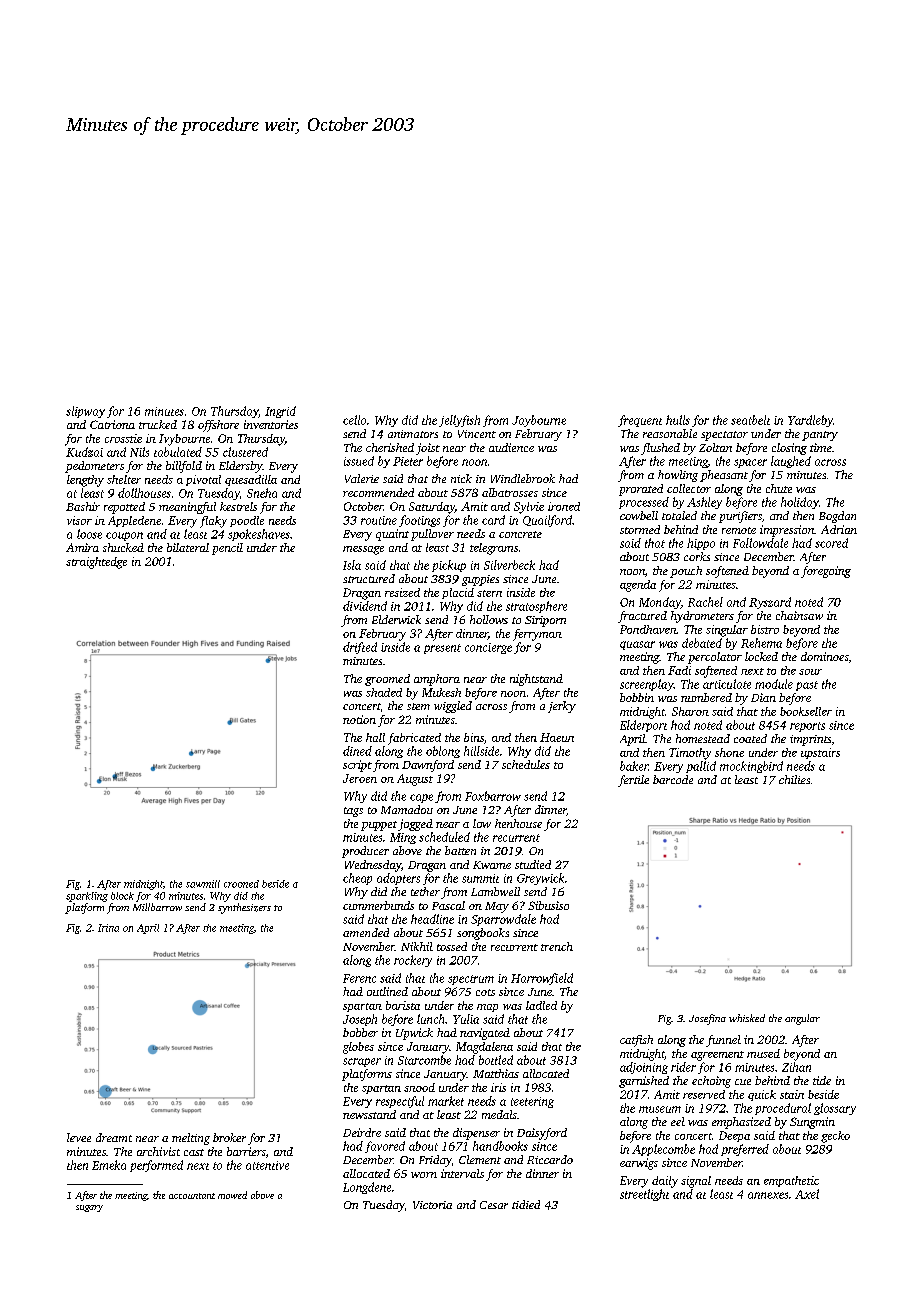  Describe the element at coordinates (548, 905) in the image. I see `Sibusiso` at that location.
